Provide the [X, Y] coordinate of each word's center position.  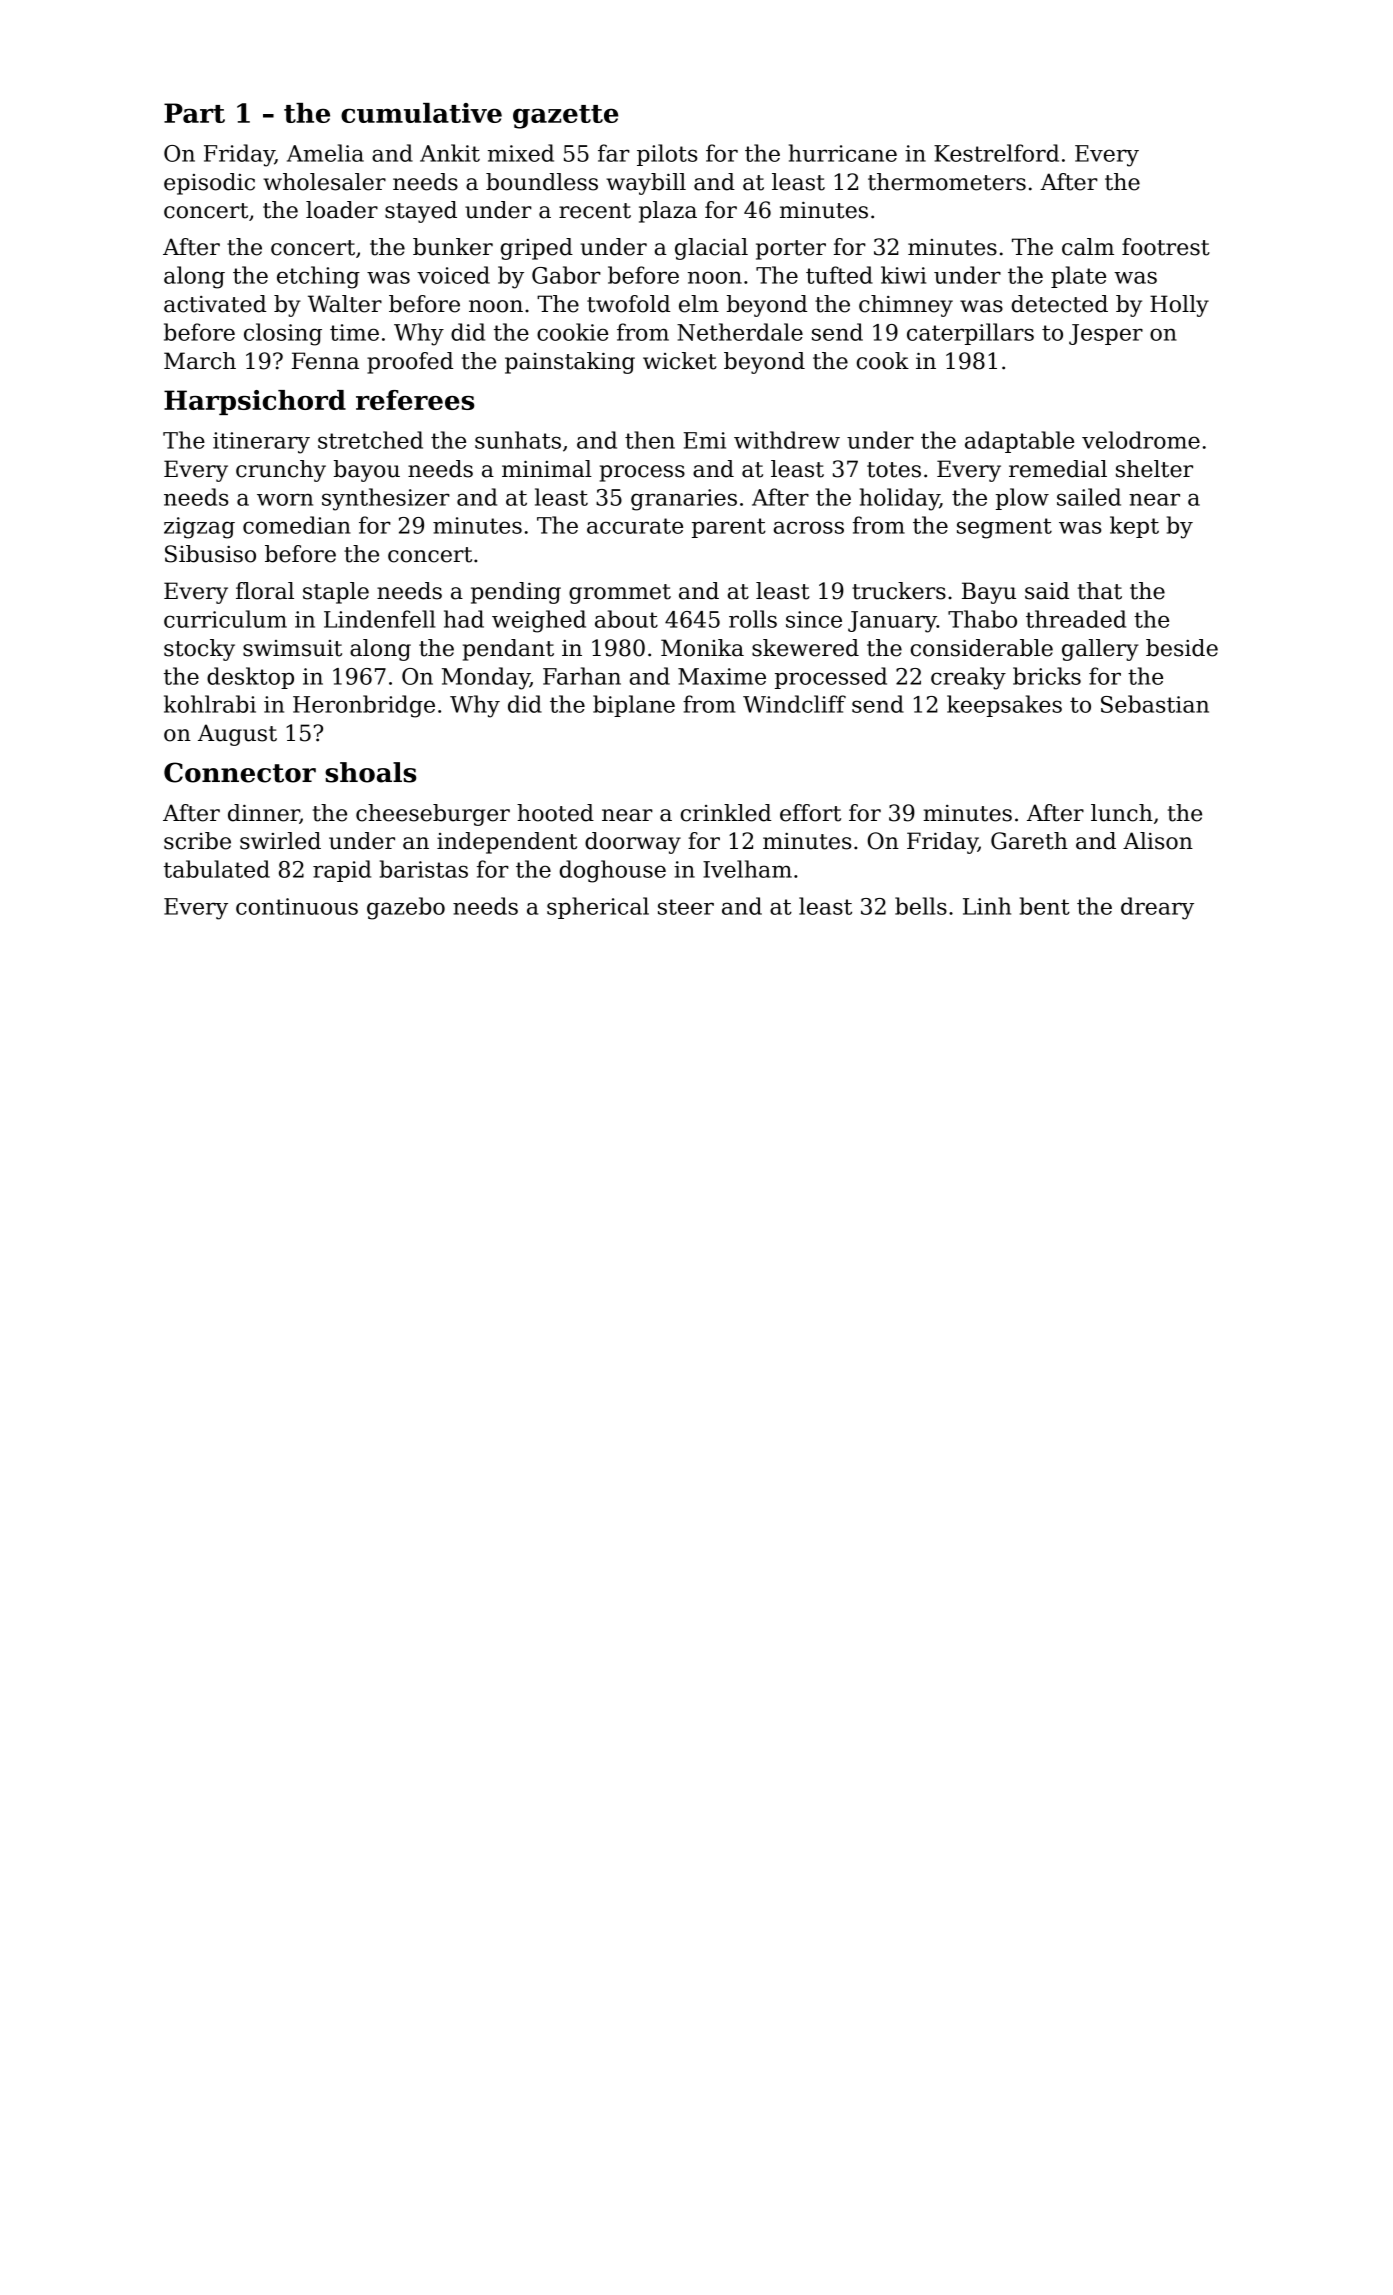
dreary [1157, 908]
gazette [566, 117]
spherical [598, 908]
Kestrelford [996, 153]
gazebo [406, 908]
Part [194, 113]
